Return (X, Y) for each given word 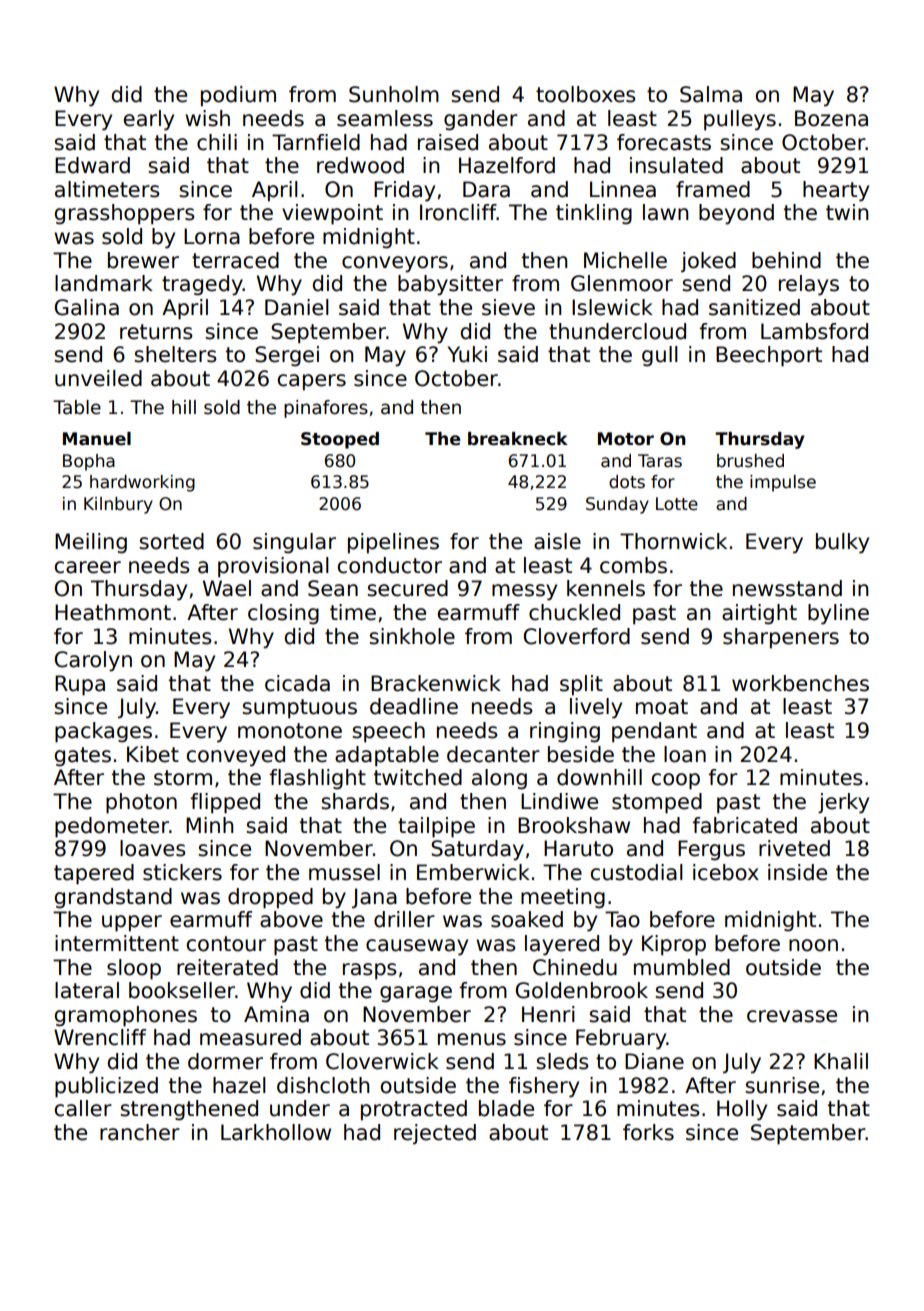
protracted (414, 1110)
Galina (87, 307)
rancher (140, 1132)
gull (660, 356)
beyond (736, 214)
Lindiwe (559, 801)
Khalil (841, 1061)
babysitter (450, 285)
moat (662, 707)
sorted (171, 541)
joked (708, 262)
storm (183, 778)
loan (685, 754)
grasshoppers (125, 214)
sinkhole (412, 636)
